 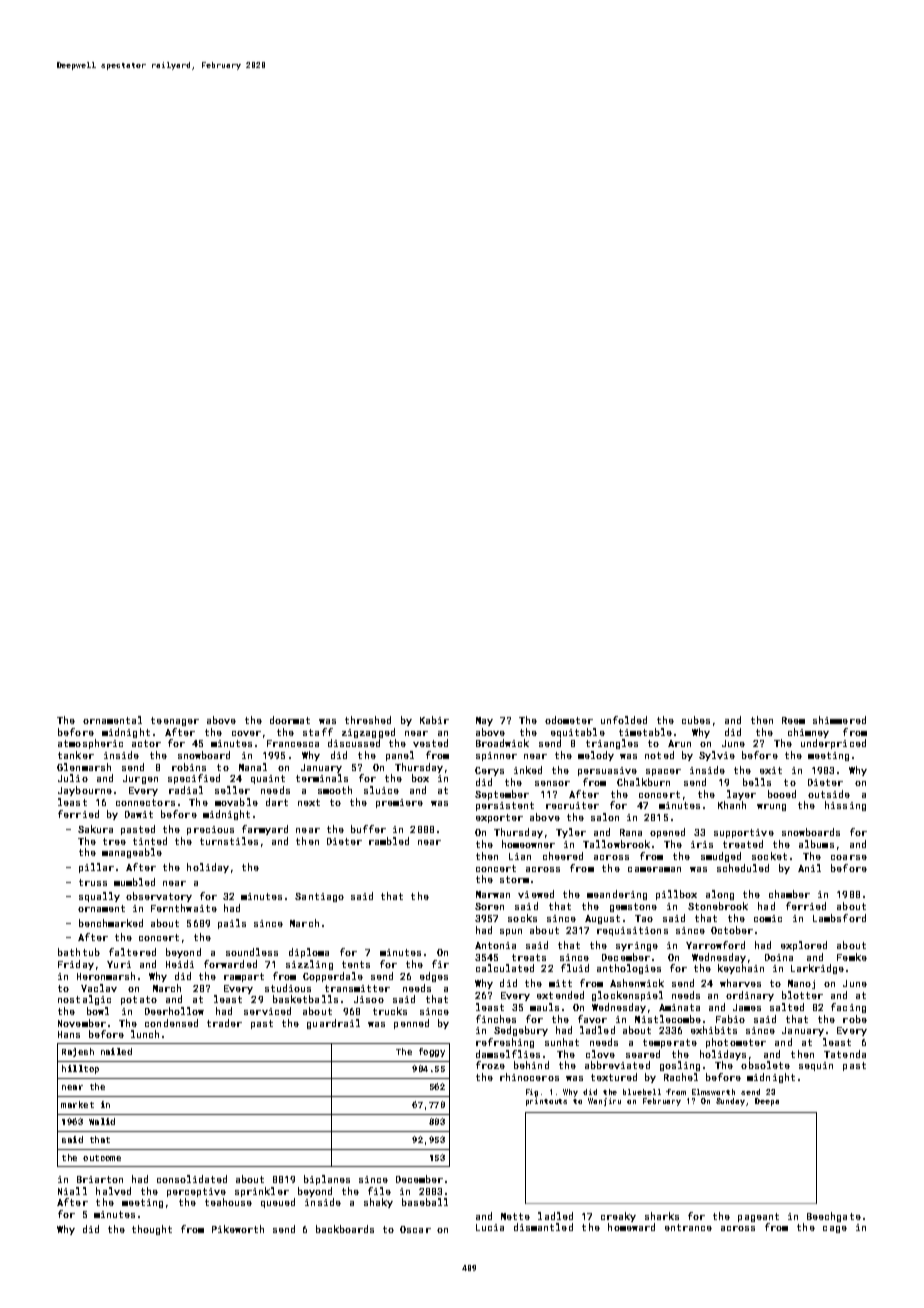 What do you see at coordinates (767, 1102) in the screenshot?
I see `Deepa` at bounding box center [767, 1102].
